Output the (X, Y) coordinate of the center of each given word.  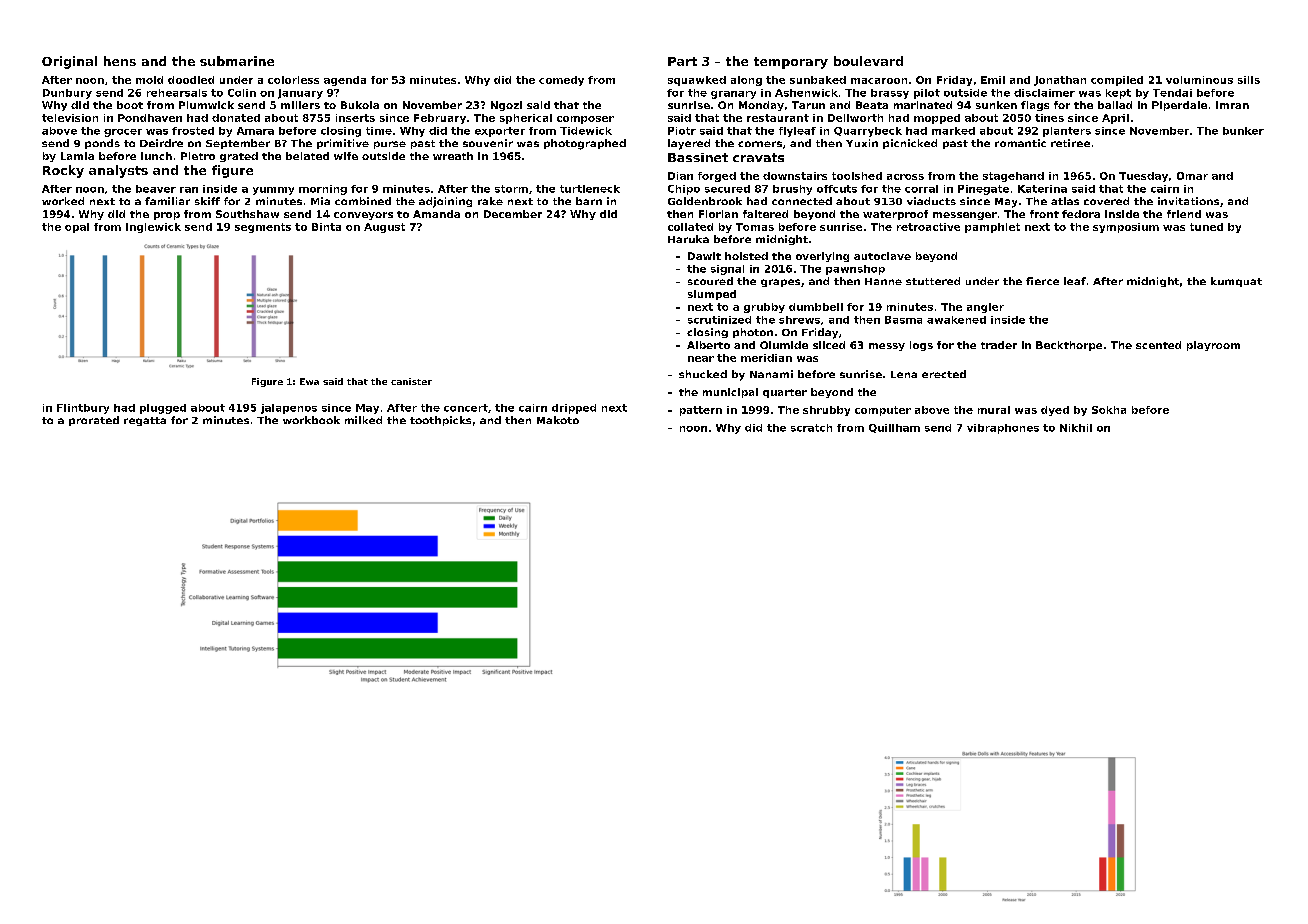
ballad (1115, 105)
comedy (561, 81)
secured (727, 189)
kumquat (1236, 282)
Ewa (309, 381)
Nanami (771, 374)
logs (921, 346)
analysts (118, 171)
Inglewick (153, 228)
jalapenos (289, 409)
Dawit (704, 256)
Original (69, 62)
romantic (1020, 143)
